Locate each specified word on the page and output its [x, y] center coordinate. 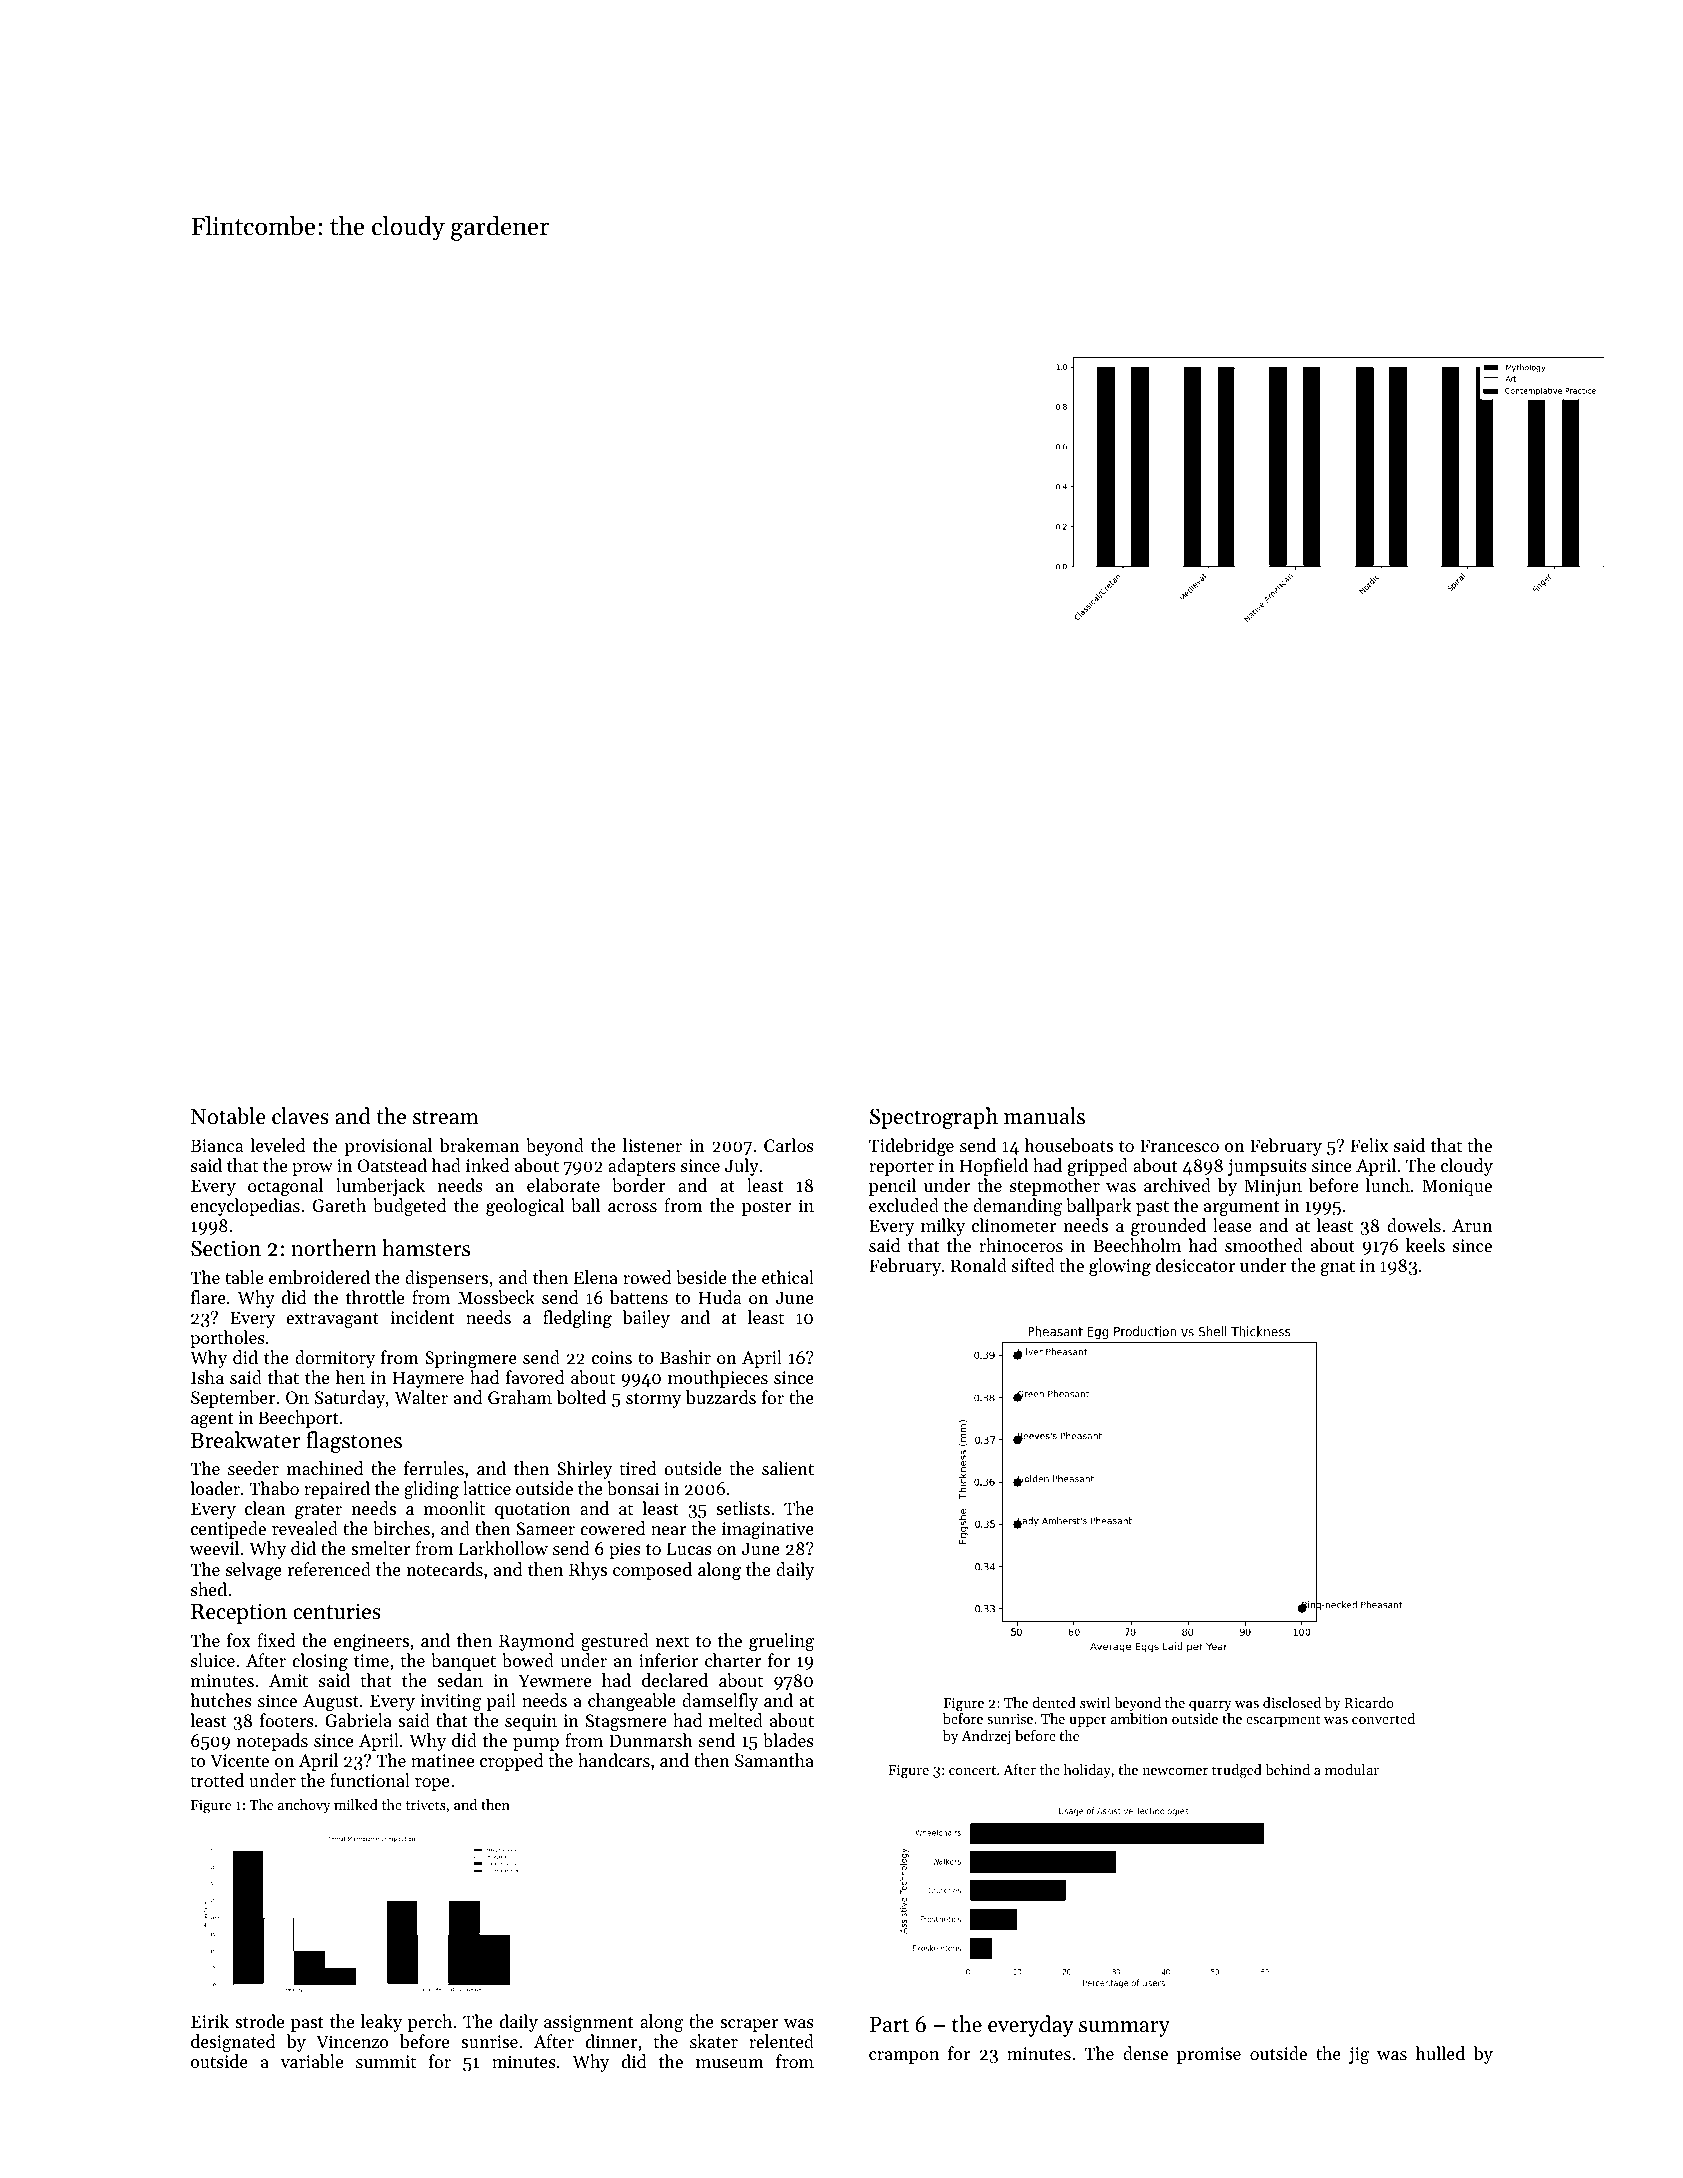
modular [1352, 1769]
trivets [426, 1805]
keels [1425, 1245]
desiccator [1195, 1265]
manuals [1044, 1116]
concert [972, 1770]
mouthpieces [718, 1379]
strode [259, 2021]
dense [1145, 2053]
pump [536, 1744]
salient [788, 1468]
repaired [337, 1490]
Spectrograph [934, 1118]
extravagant [332, 1320]
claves [300, 1116]
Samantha [774, 1760]
